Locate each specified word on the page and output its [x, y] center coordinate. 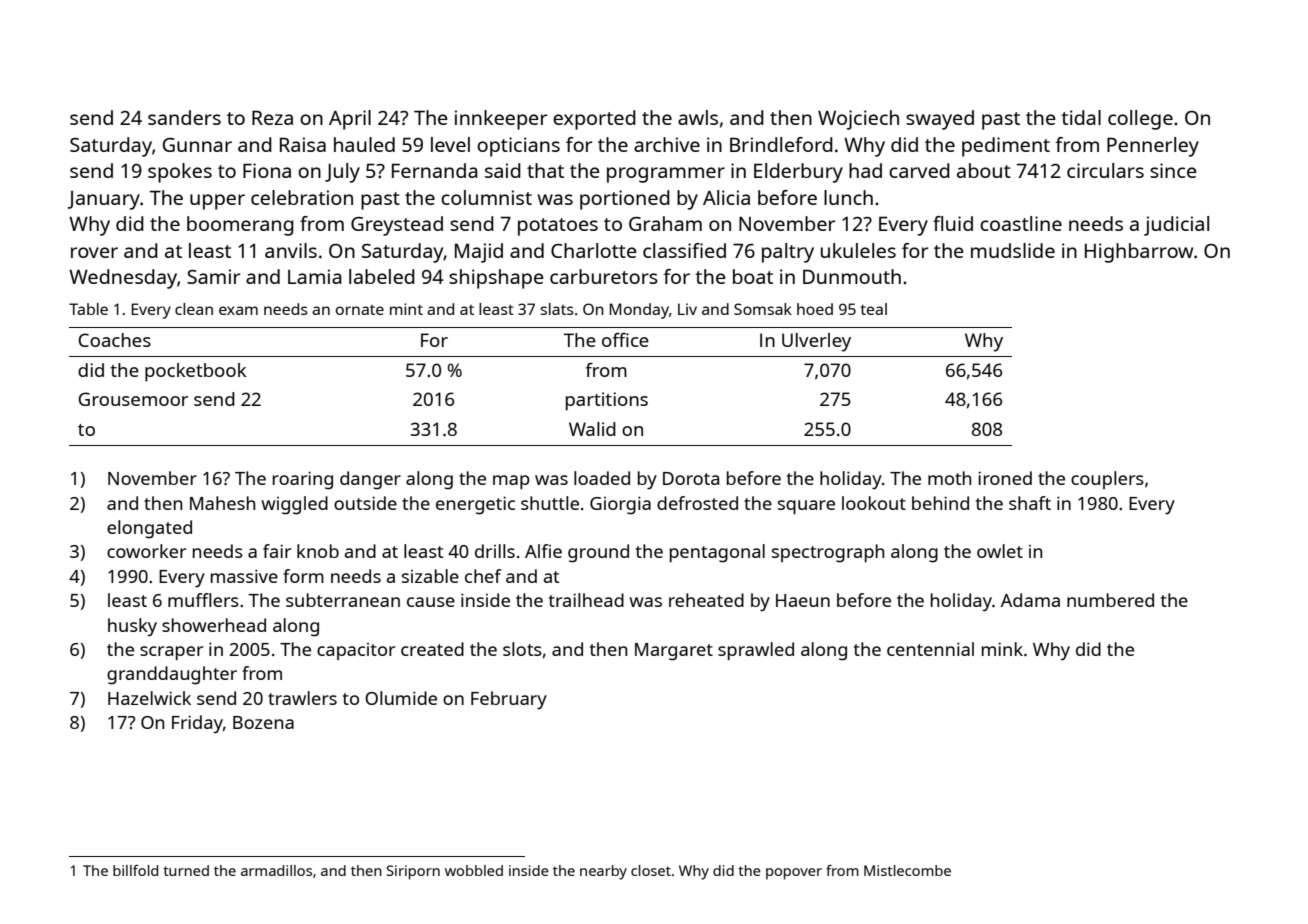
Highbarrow [1139, 253]
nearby [603, 872]
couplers [1107, 480]
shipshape [496, 279]
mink [1002, 649]
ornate [360, 310]
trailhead [586, 600]
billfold [135, 870]
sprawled [756, 651]
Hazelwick [149, 698]
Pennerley [1153, 147]
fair [277, 551]
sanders [184, 117]
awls [698, 117]
